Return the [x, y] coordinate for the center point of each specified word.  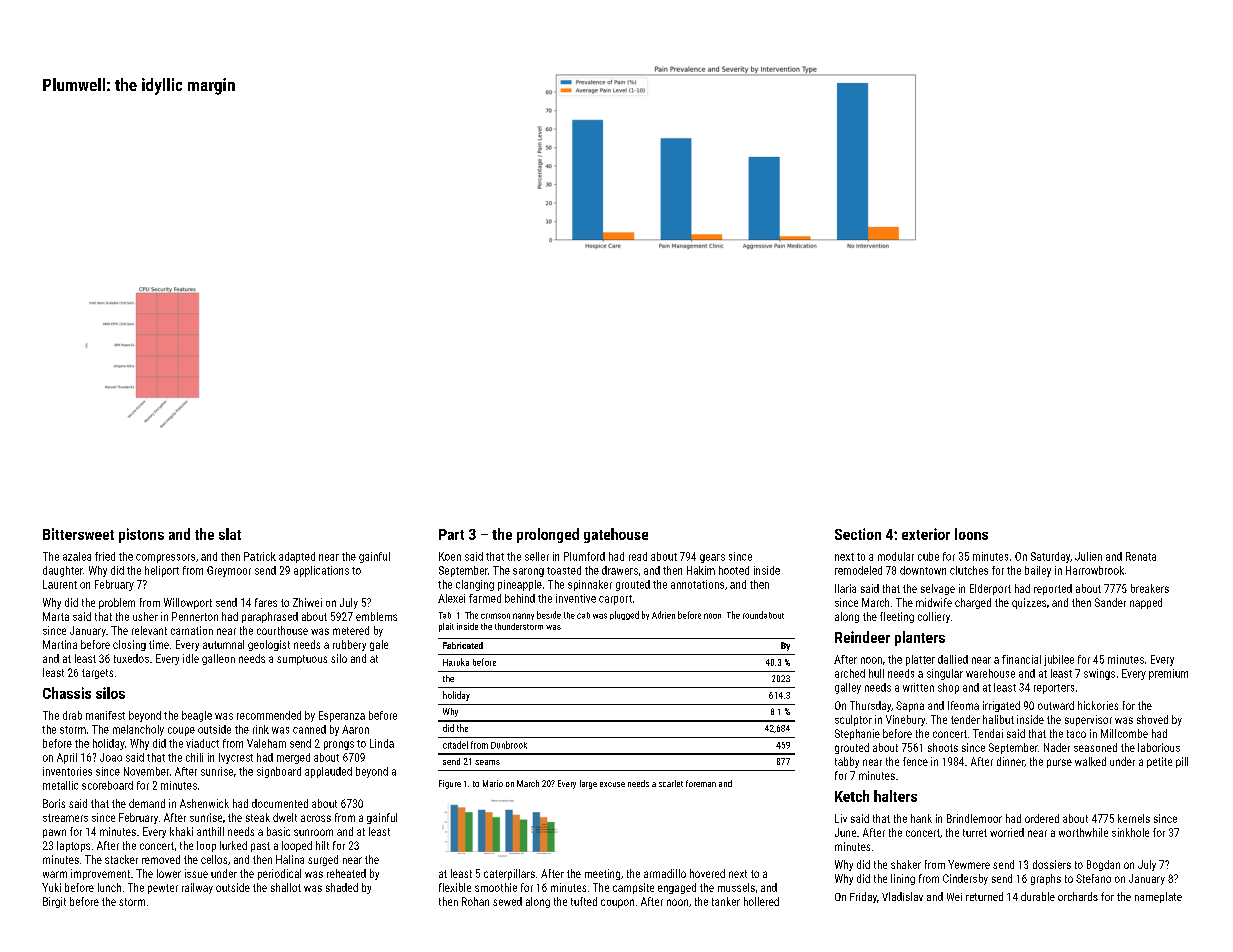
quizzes [1029, 603]
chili [194, 757]
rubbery [349, 645]
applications [321, 571]
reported [1053, 589]
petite [1159, 762]
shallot [286, 887]
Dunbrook [509, 745]
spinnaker [590, 585]
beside [549, 615]
